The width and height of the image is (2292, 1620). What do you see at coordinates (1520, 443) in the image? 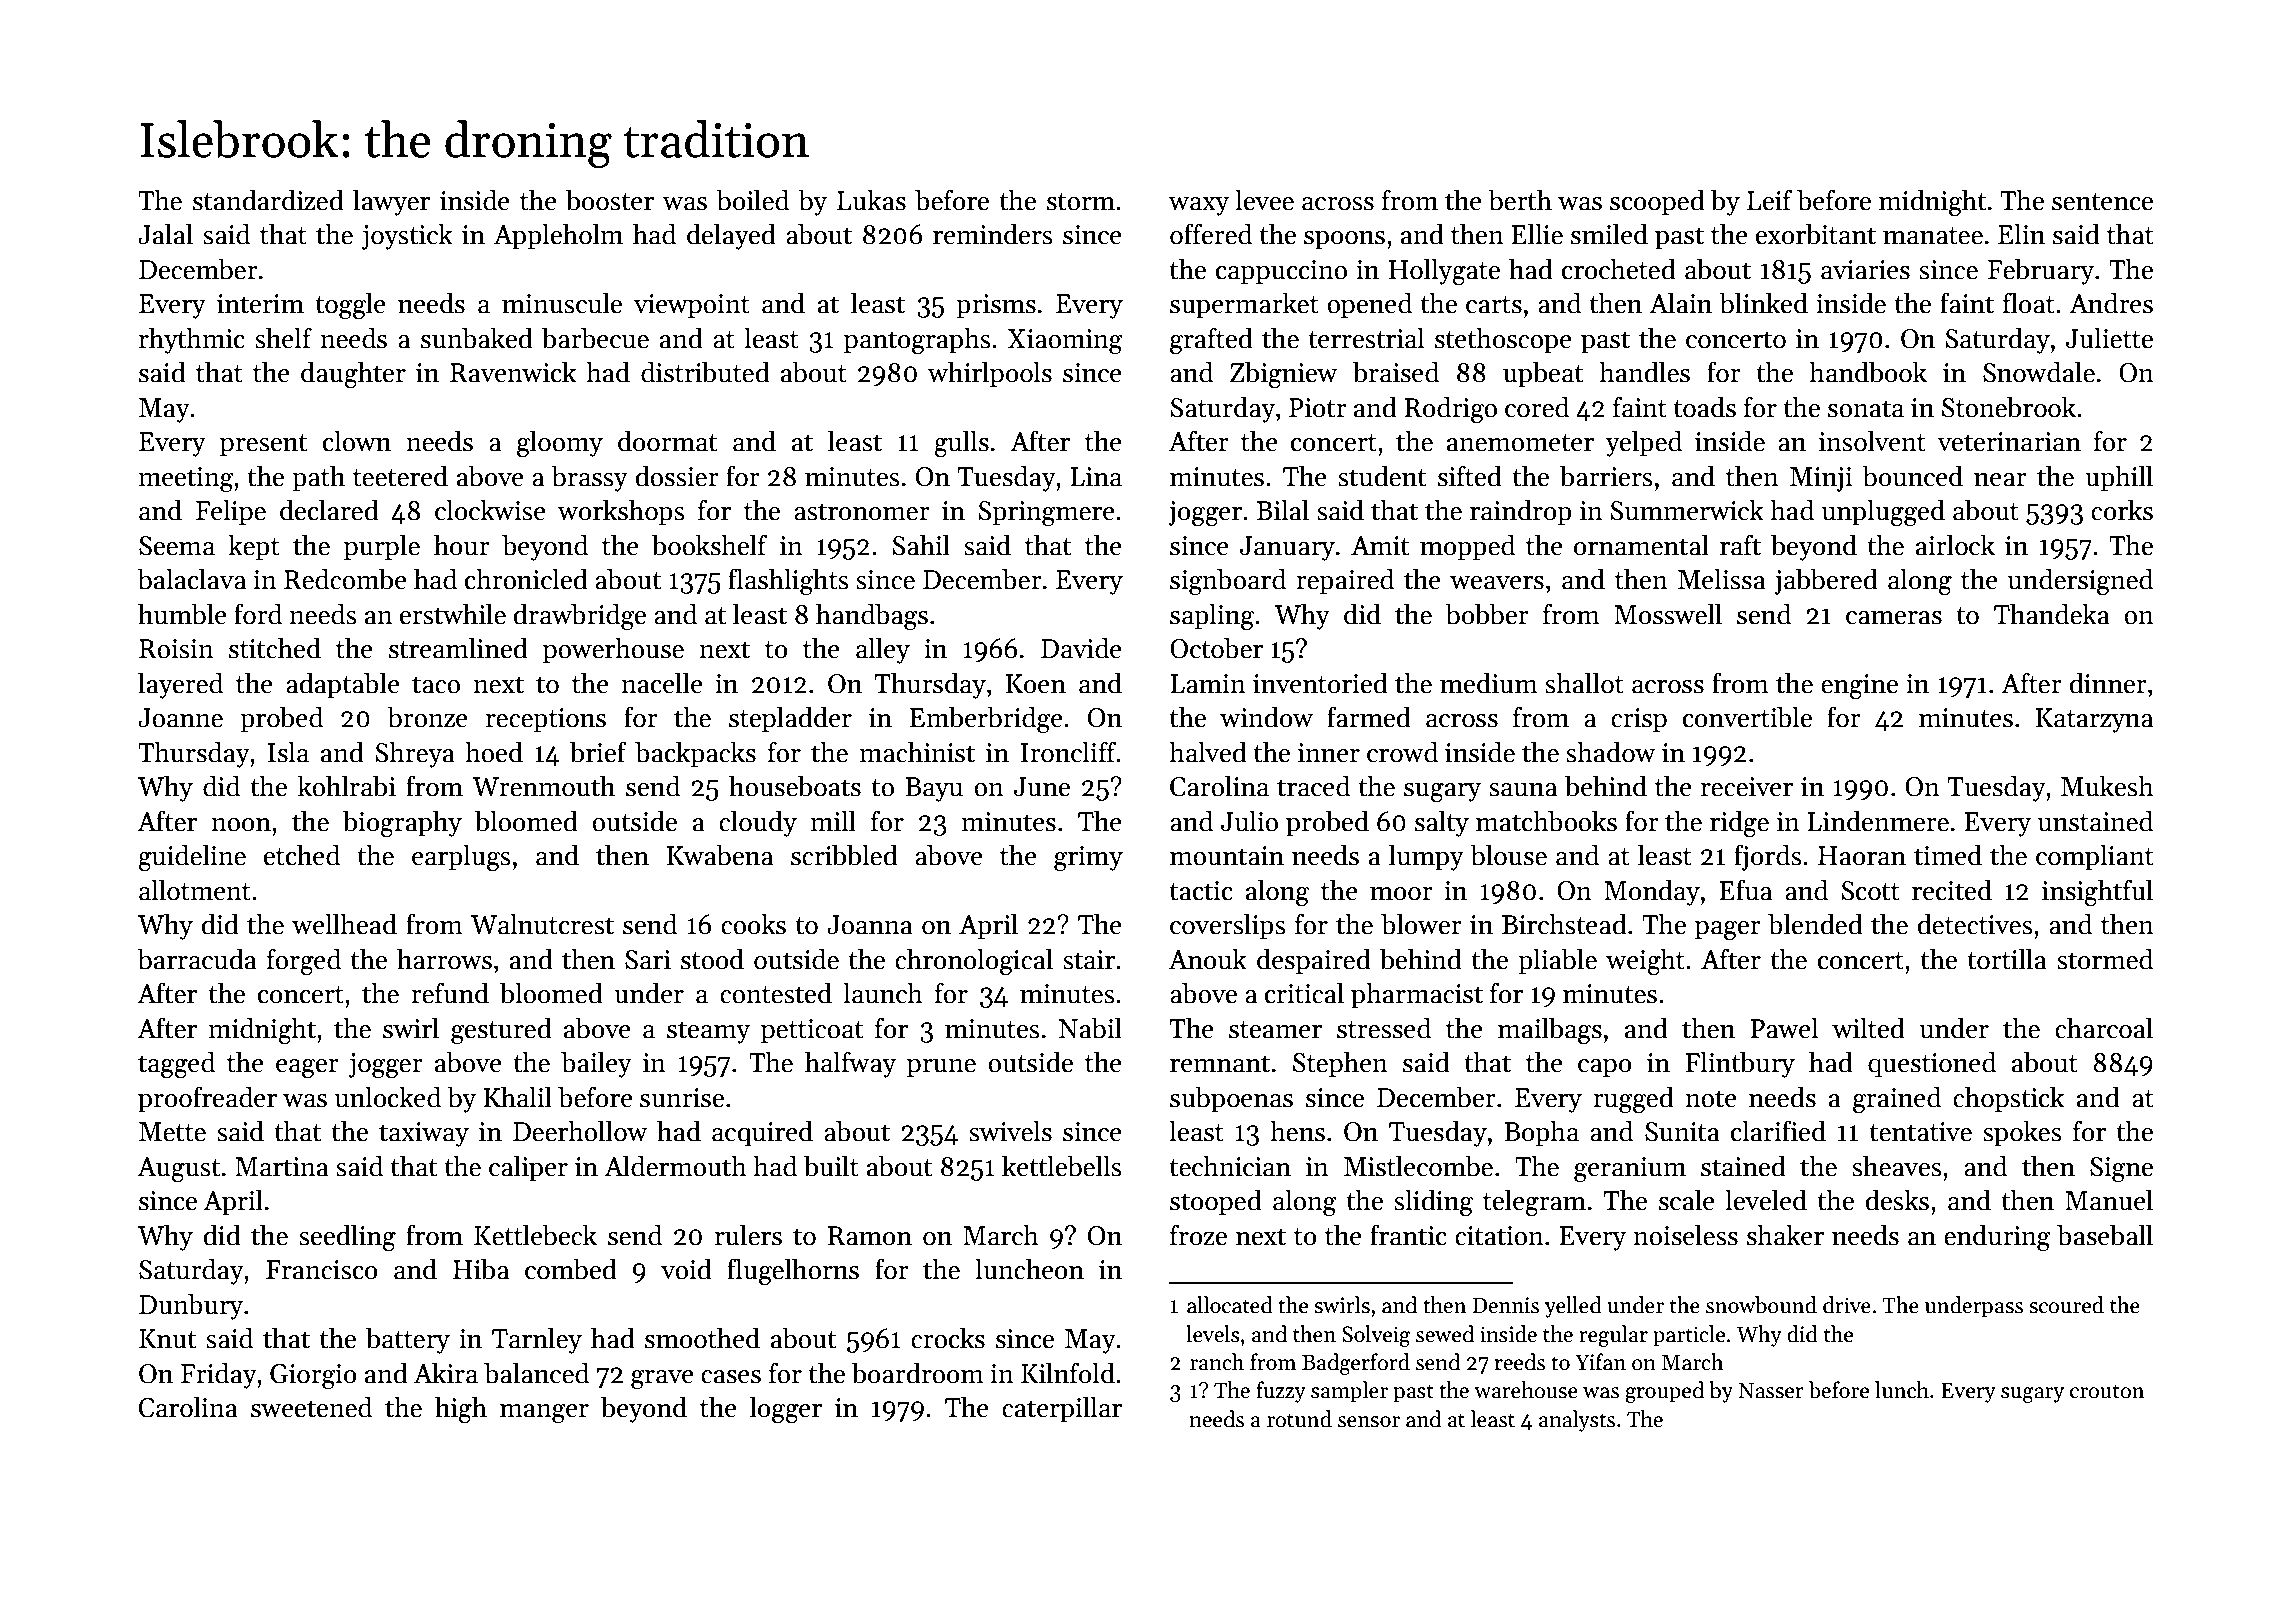
I see `anemometer` at bounding box center [1520, 443].
